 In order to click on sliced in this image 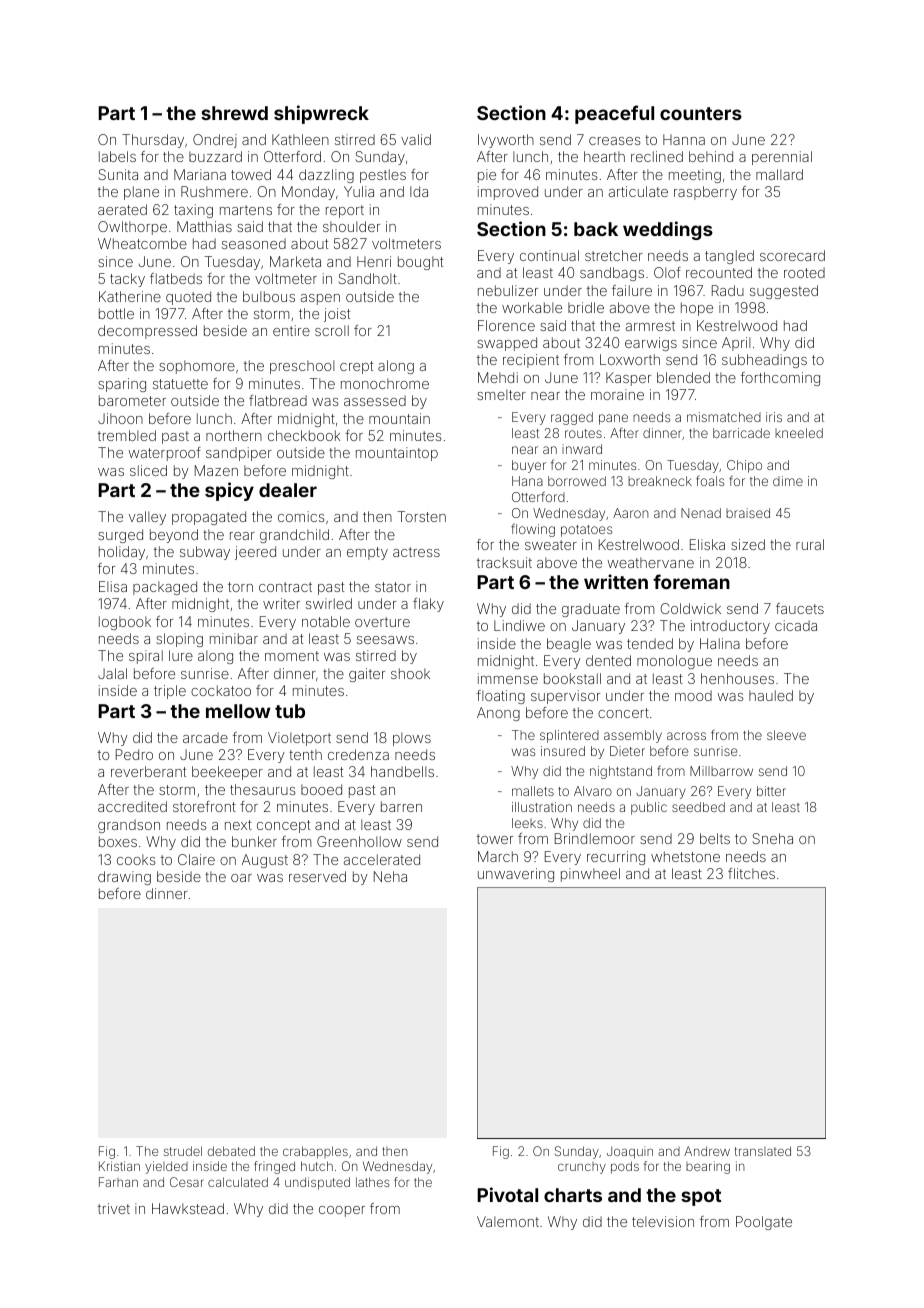, I will do `click(148, 470)`.
